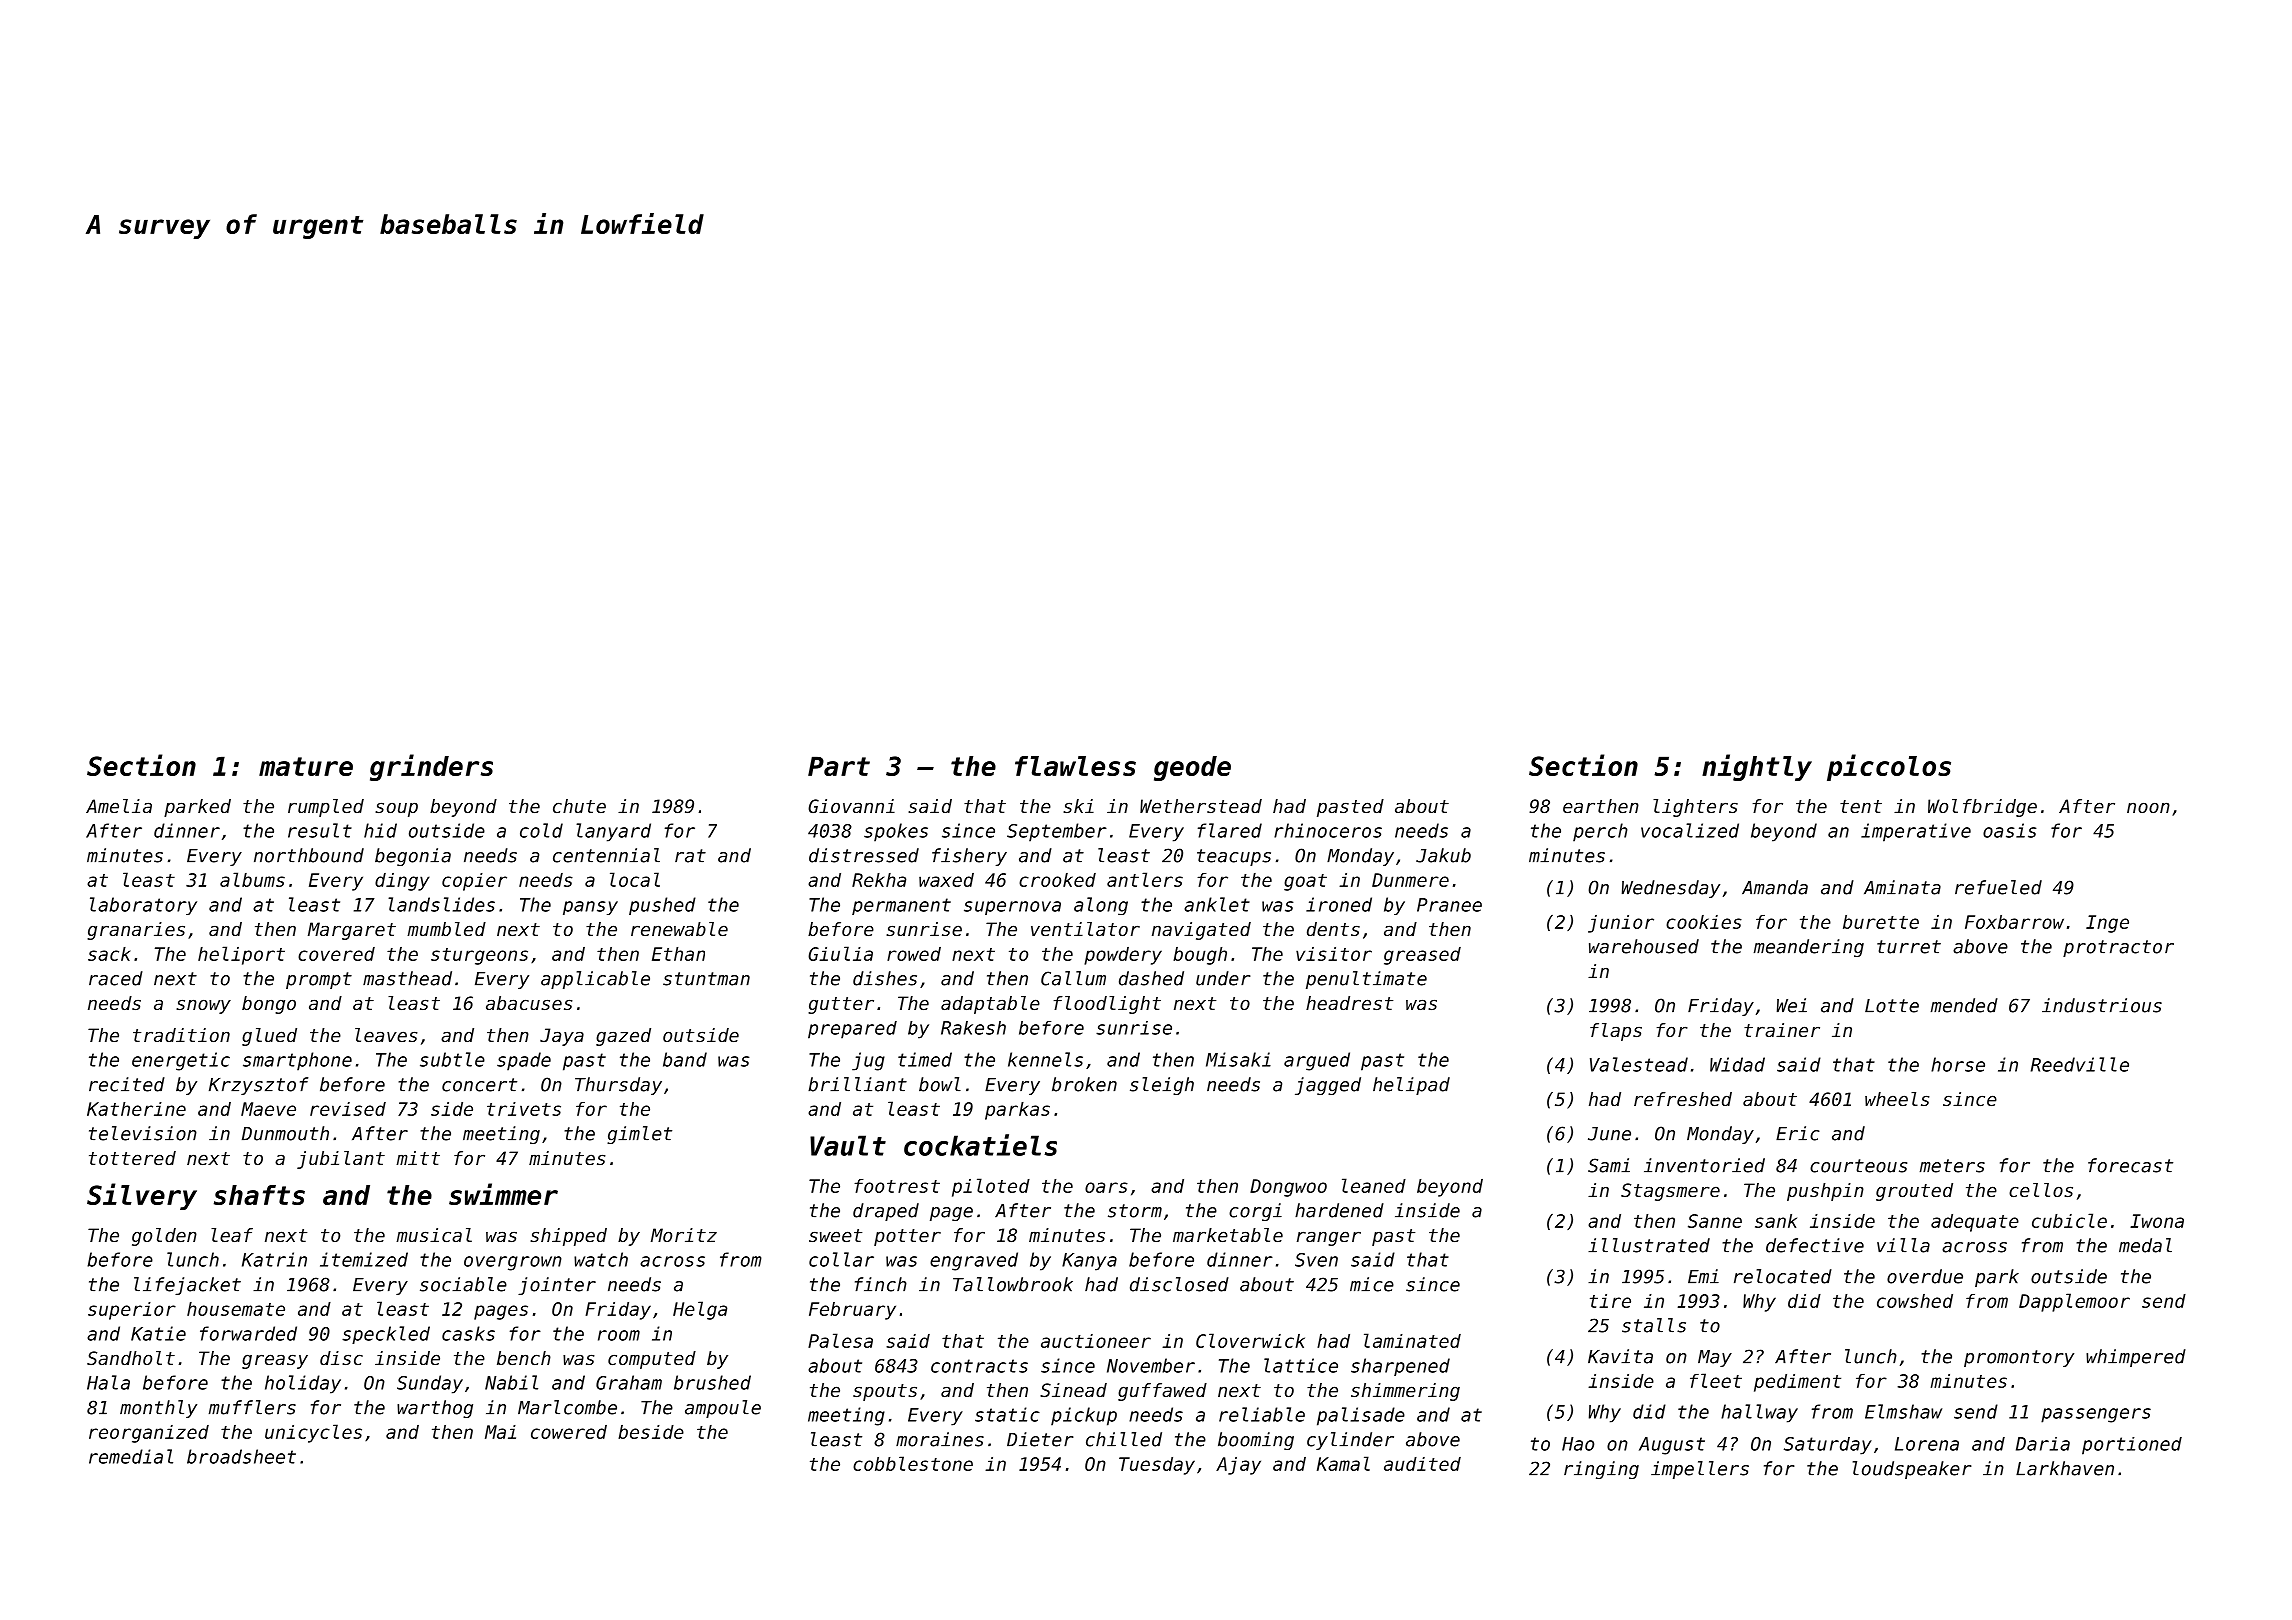  I want to click on jubilant, so click(341, 1160).
